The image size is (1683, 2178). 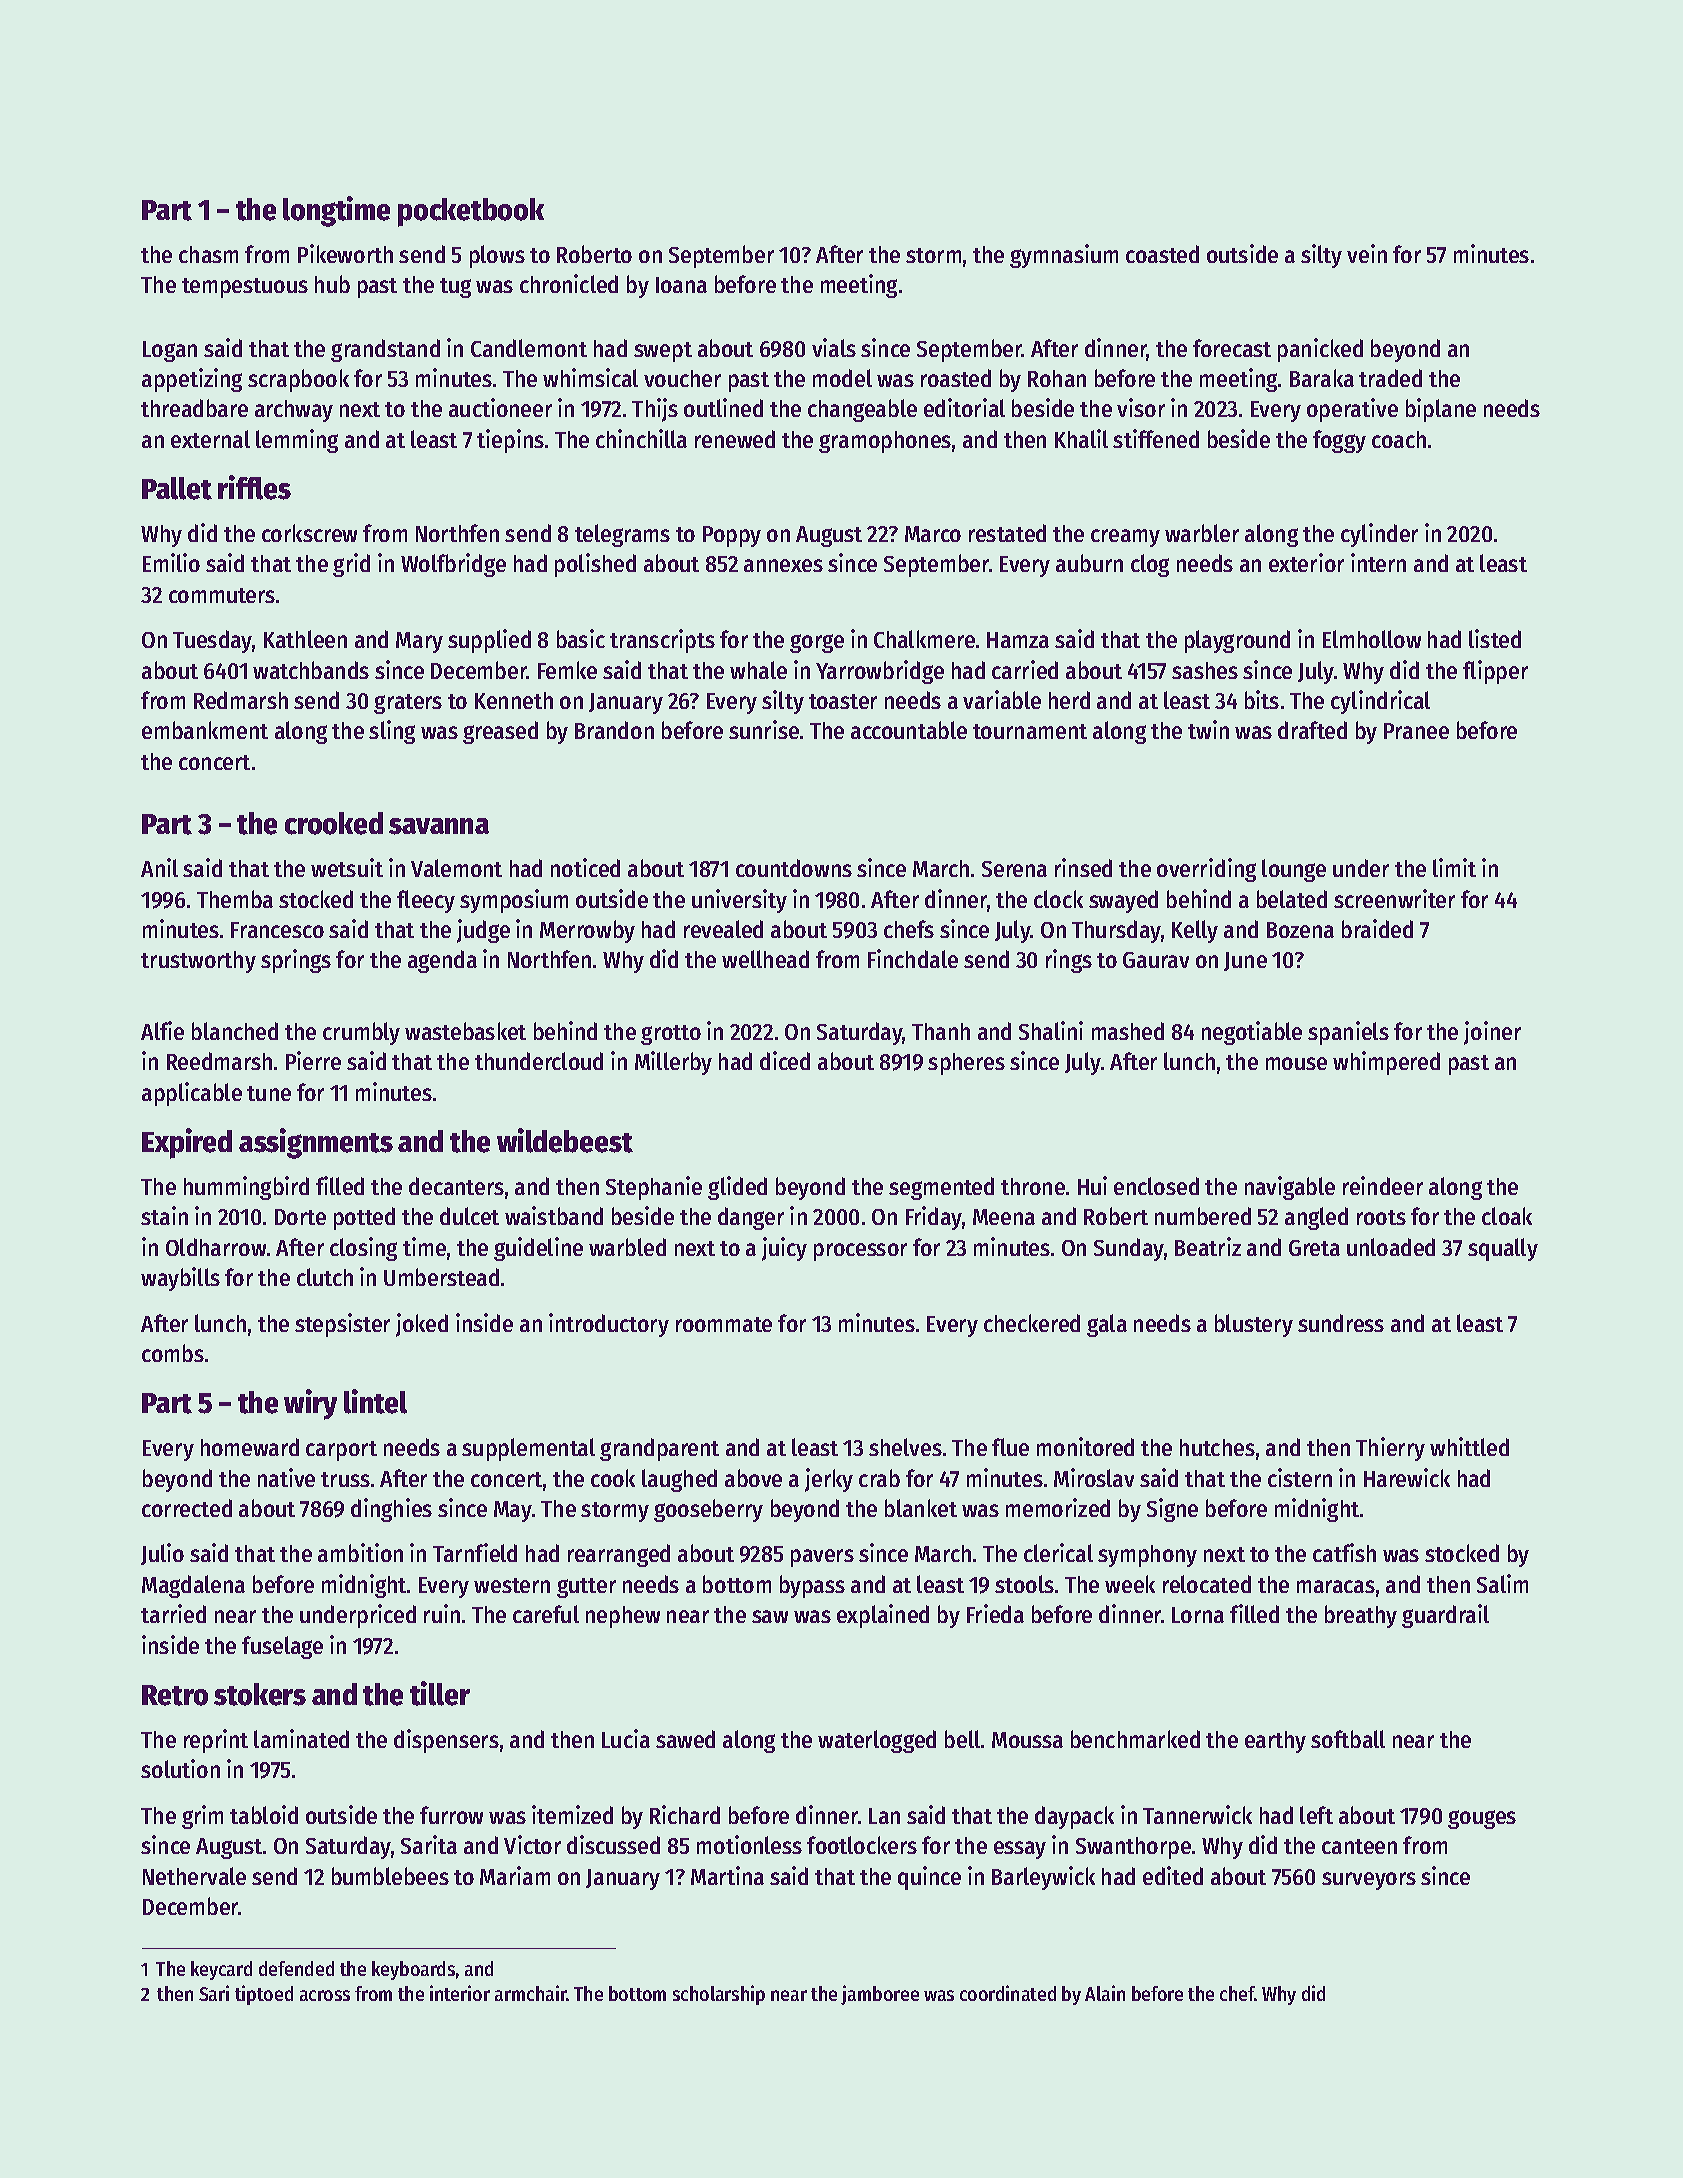 I want to click on wastebasket, so click(x=465, y=1031).
